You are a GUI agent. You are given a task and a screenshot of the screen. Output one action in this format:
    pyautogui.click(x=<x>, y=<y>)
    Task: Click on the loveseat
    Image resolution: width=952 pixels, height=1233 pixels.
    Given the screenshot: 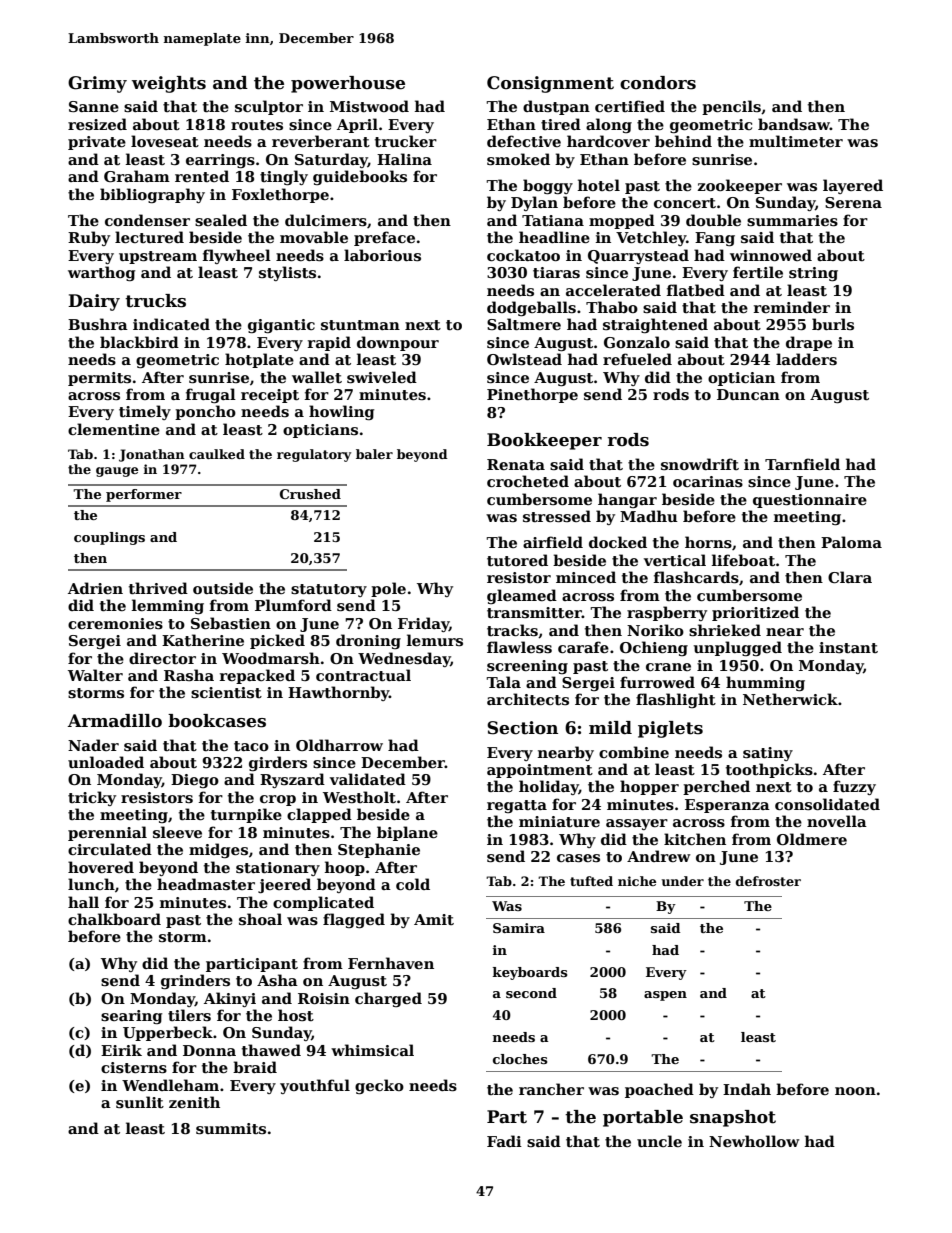 What is the action you would take?
    pyautogui.click(x=165, y=141)
